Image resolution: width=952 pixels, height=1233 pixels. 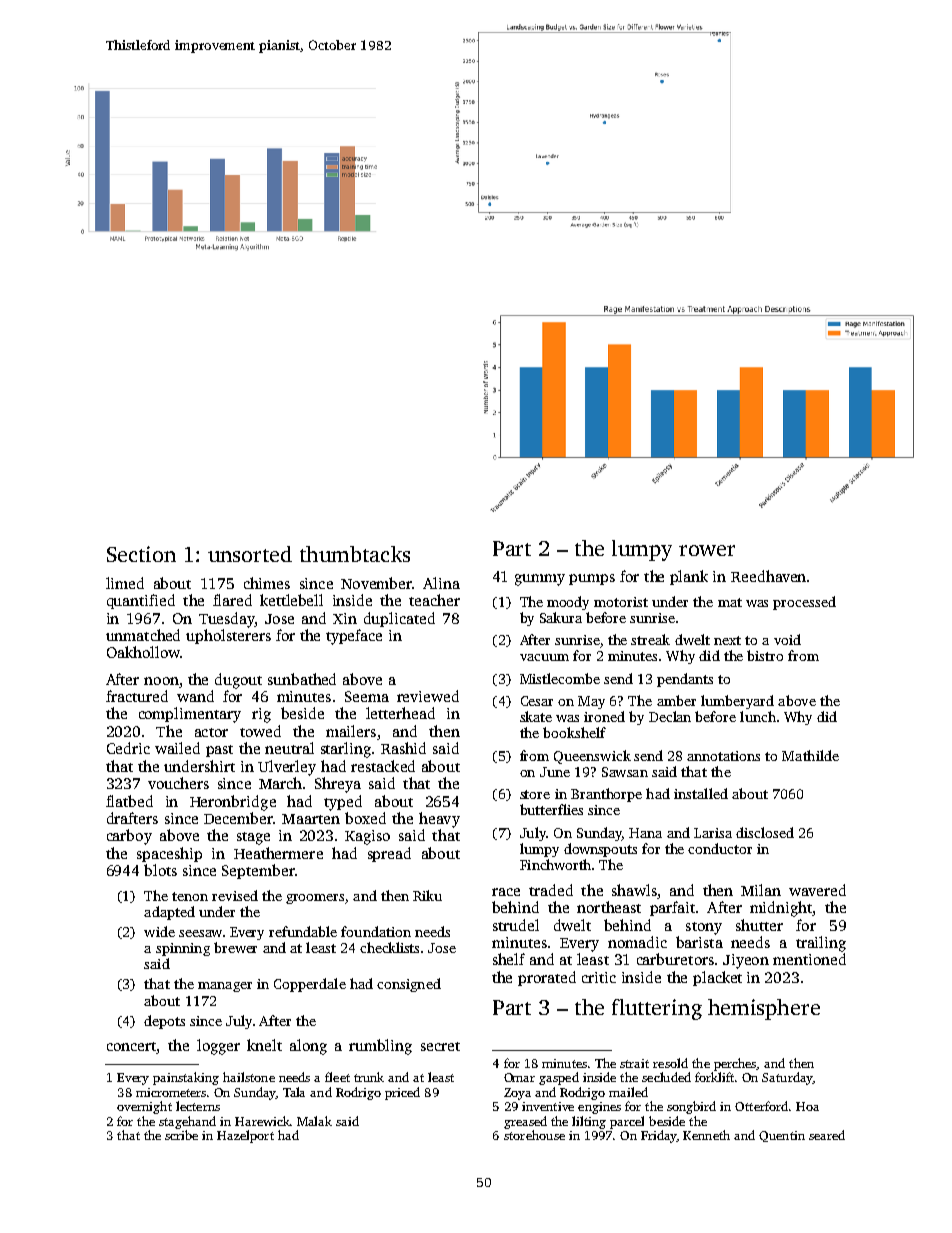 What do you see at coordinates (383, 766) in the screenshot?
I see `restacked` at bounding box center [383, 766].
